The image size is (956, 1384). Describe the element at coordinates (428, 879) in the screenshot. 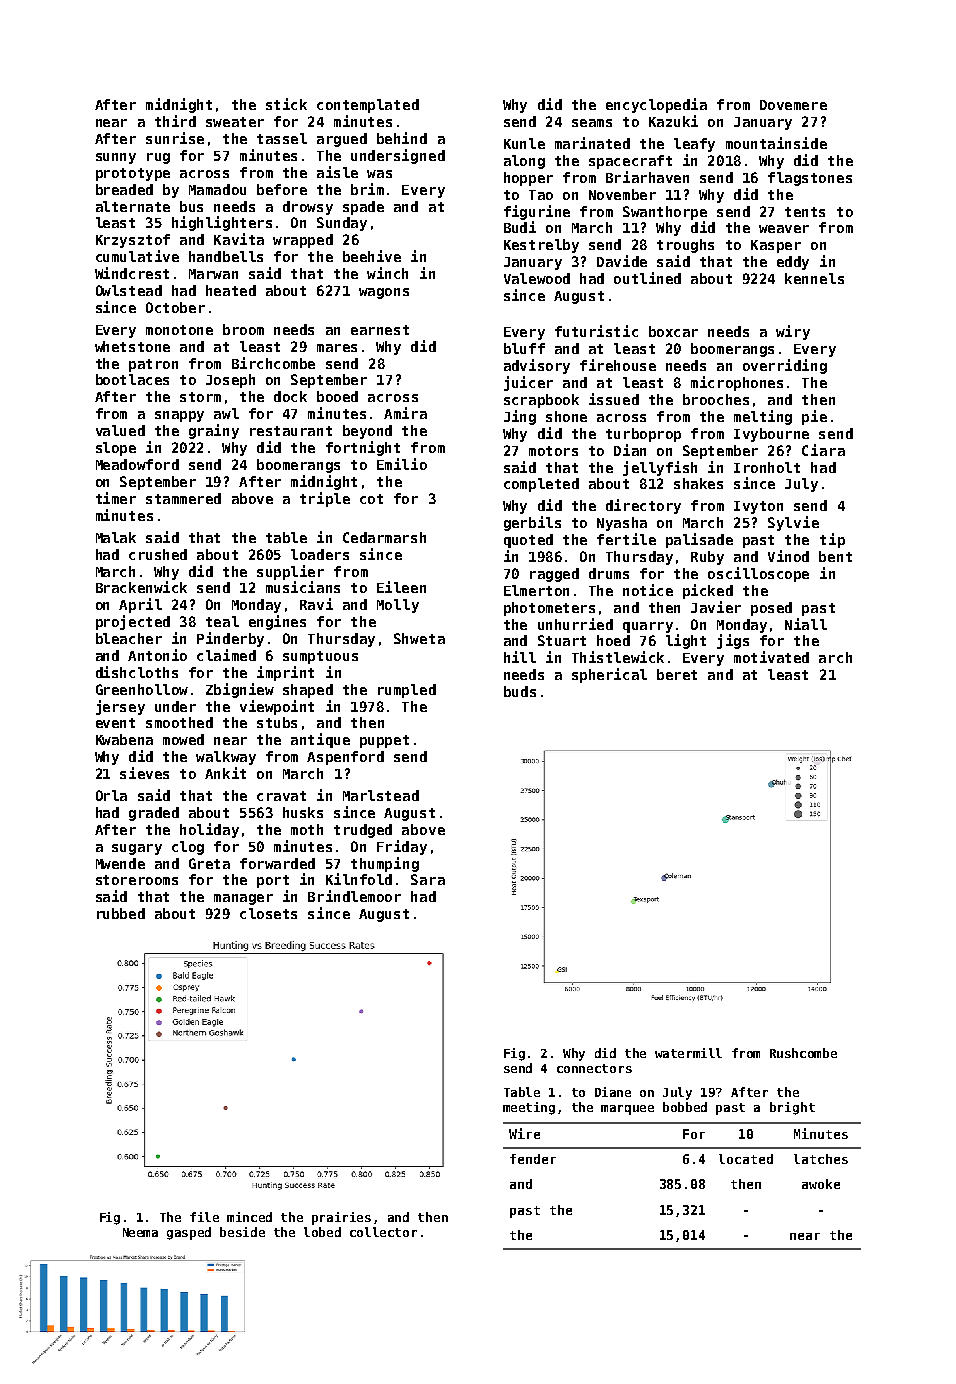

I see `Sara` at that location.
